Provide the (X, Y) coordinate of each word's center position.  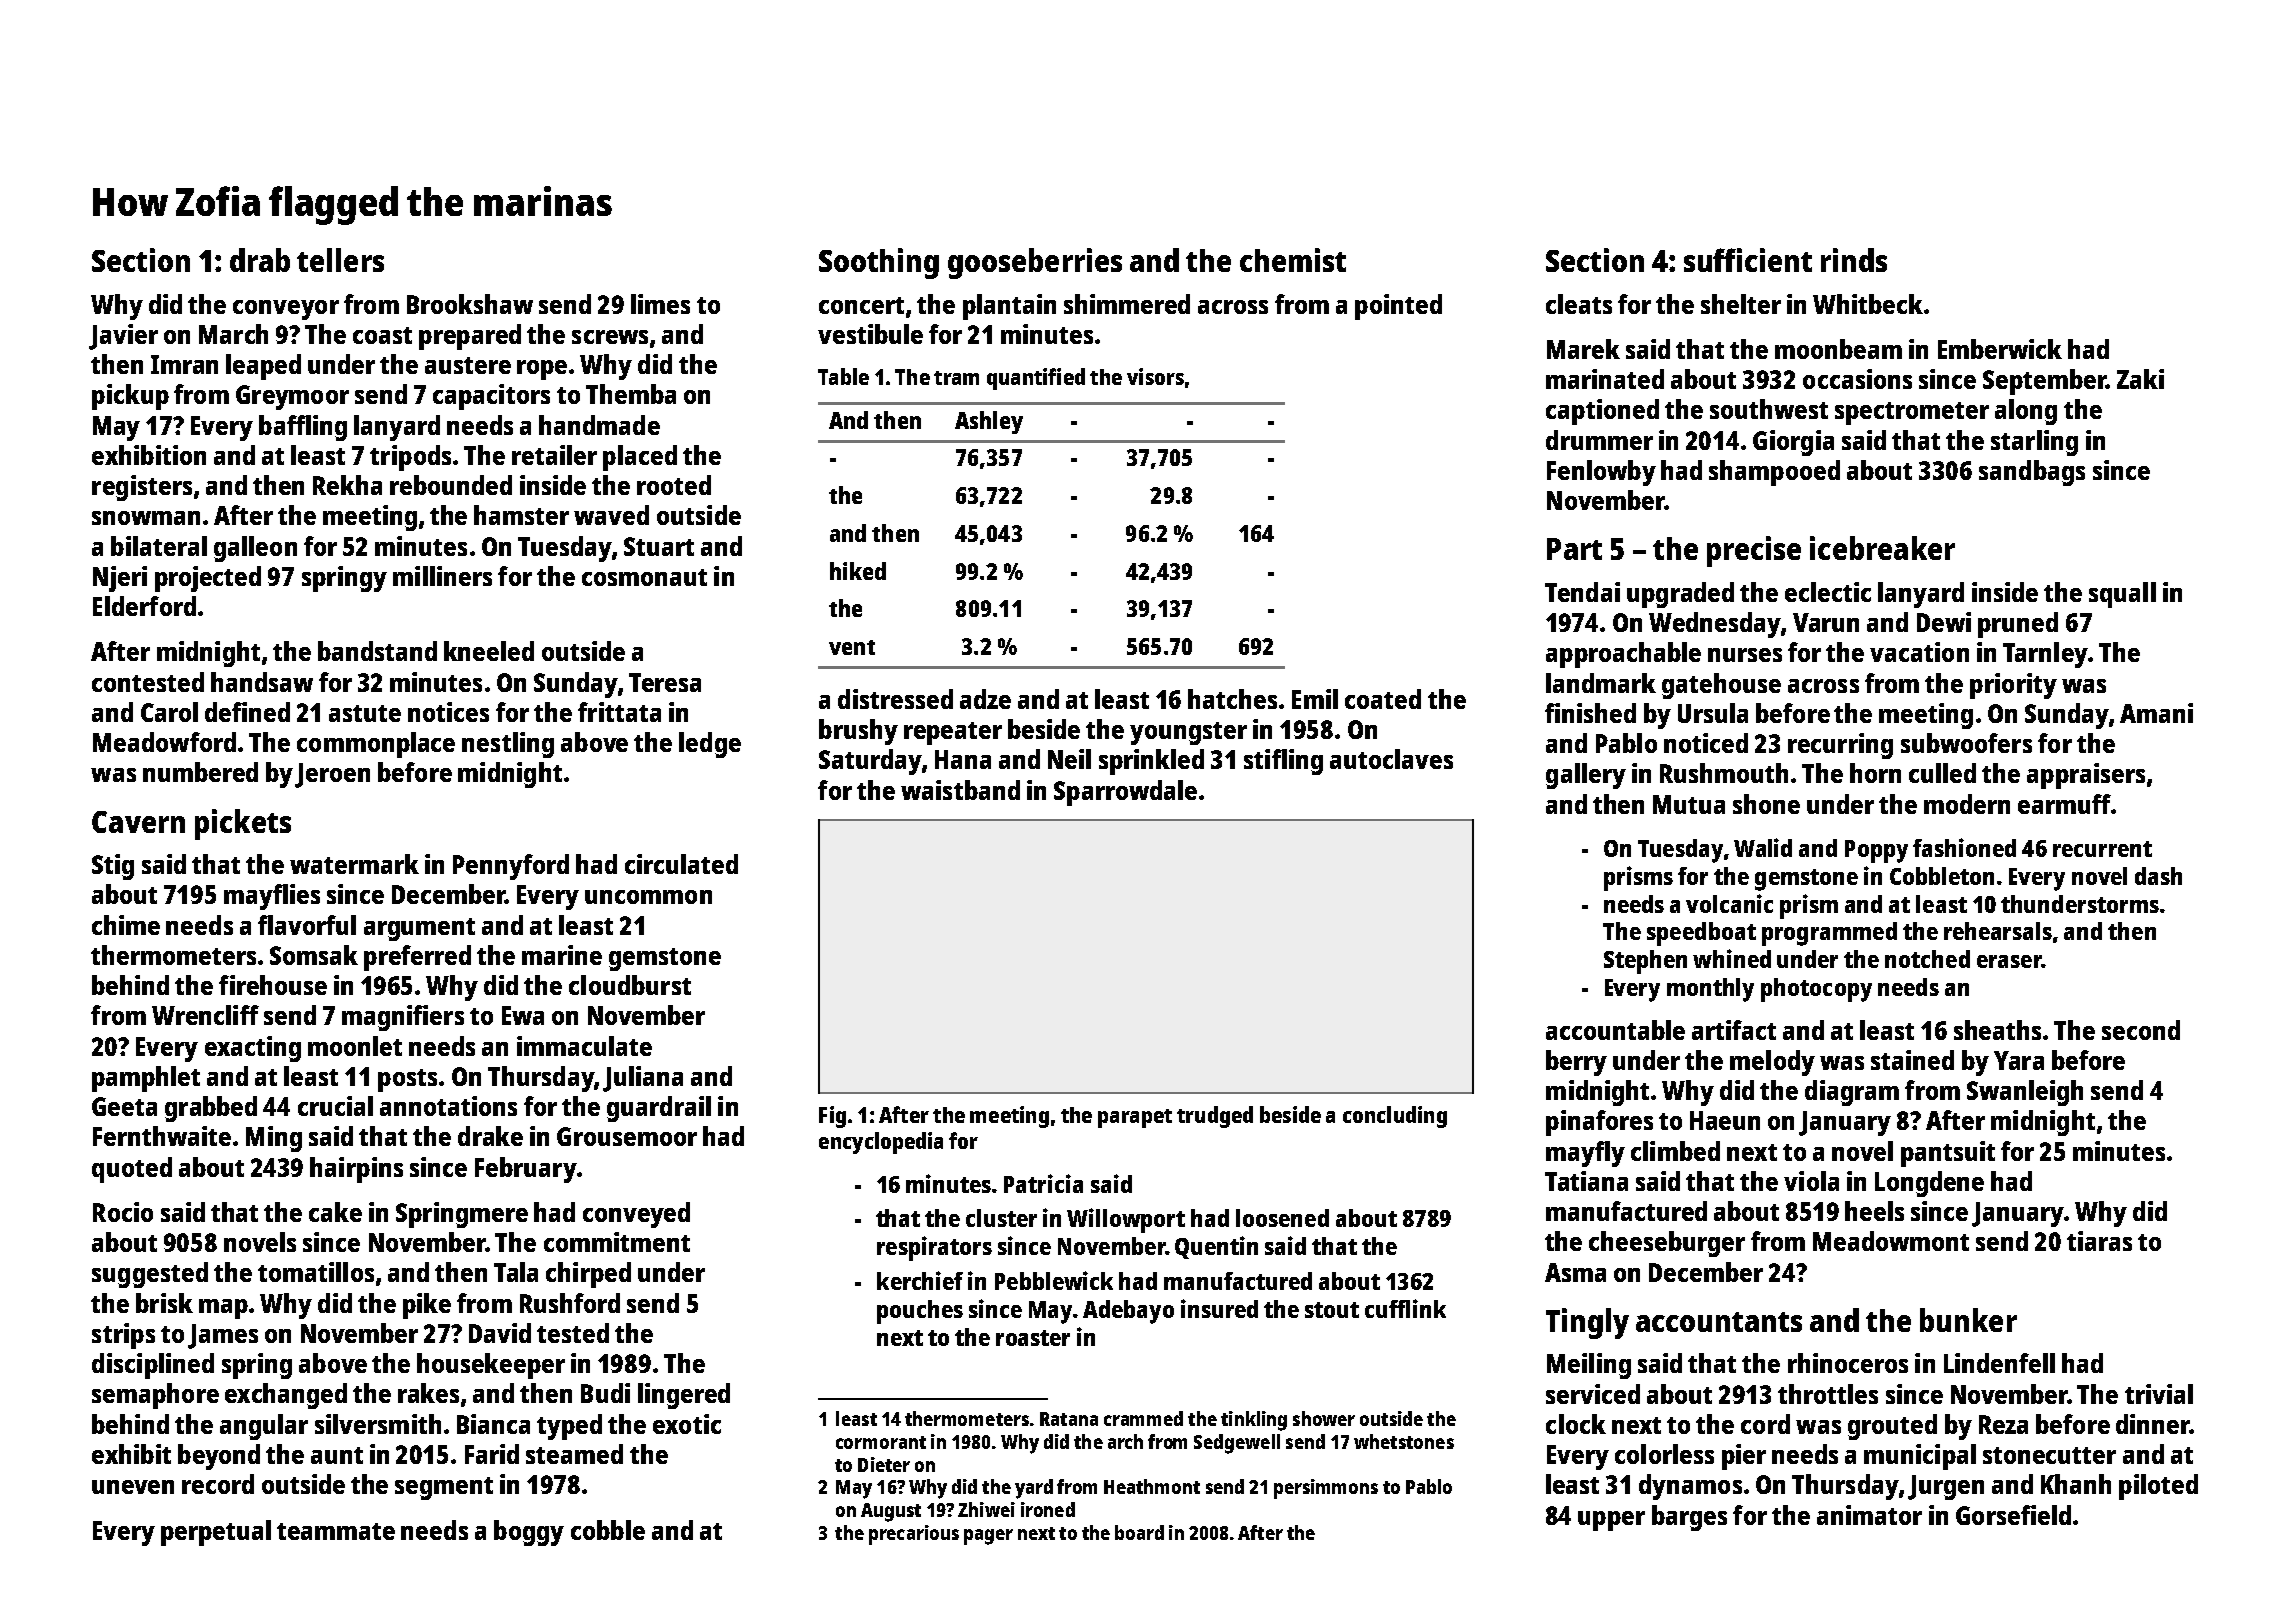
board (1139, 1532)
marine (562, 955)
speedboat (1701, 934)
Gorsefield (2013, 1515)
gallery (1586, 776)
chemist (1293, 260)
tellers (340, 260)
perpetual (216, 1533)
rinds (1854, 260)
